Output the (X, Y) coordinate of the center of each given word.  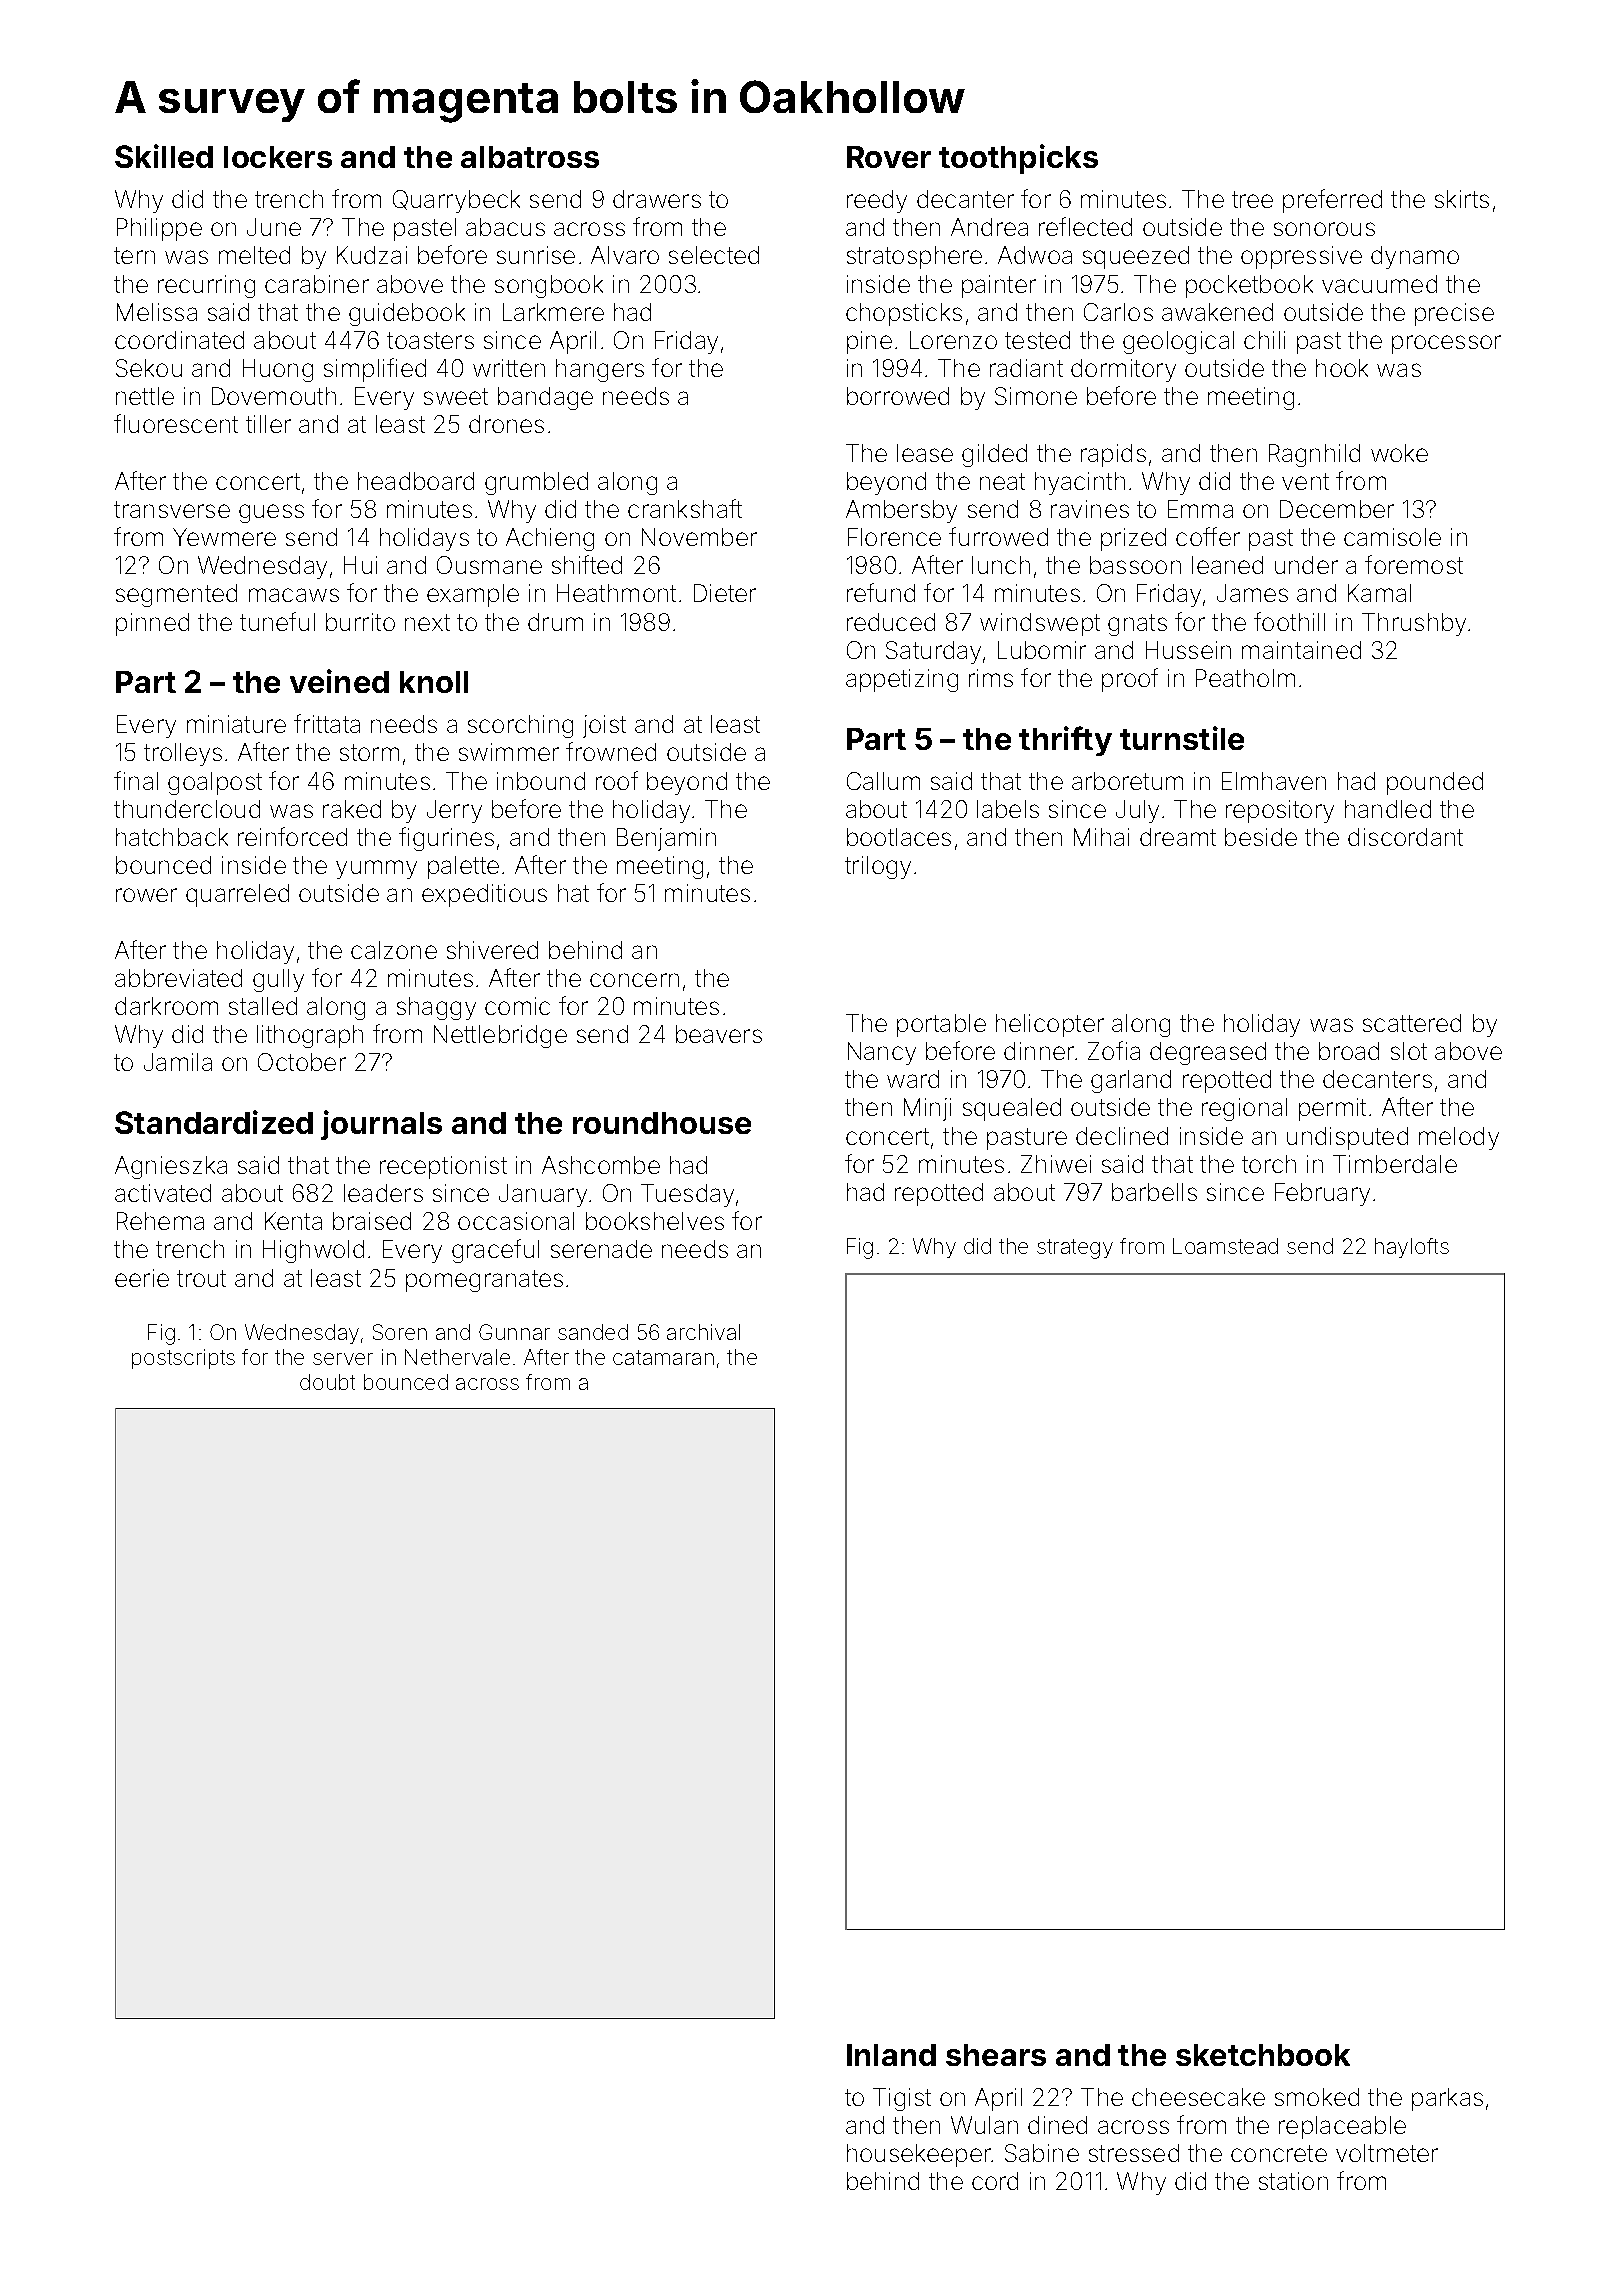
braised (372, 1221)
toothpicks (1018, 159)
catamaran (663, 1357)
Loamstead (1225, 1246)
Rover (889, 157)
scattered (1412, 1023)
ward (913, 1079)
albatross (530, 157)
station (1293, 2181)
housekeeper (919, 2155)
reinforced (292, 836)
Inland (891, 2055)
